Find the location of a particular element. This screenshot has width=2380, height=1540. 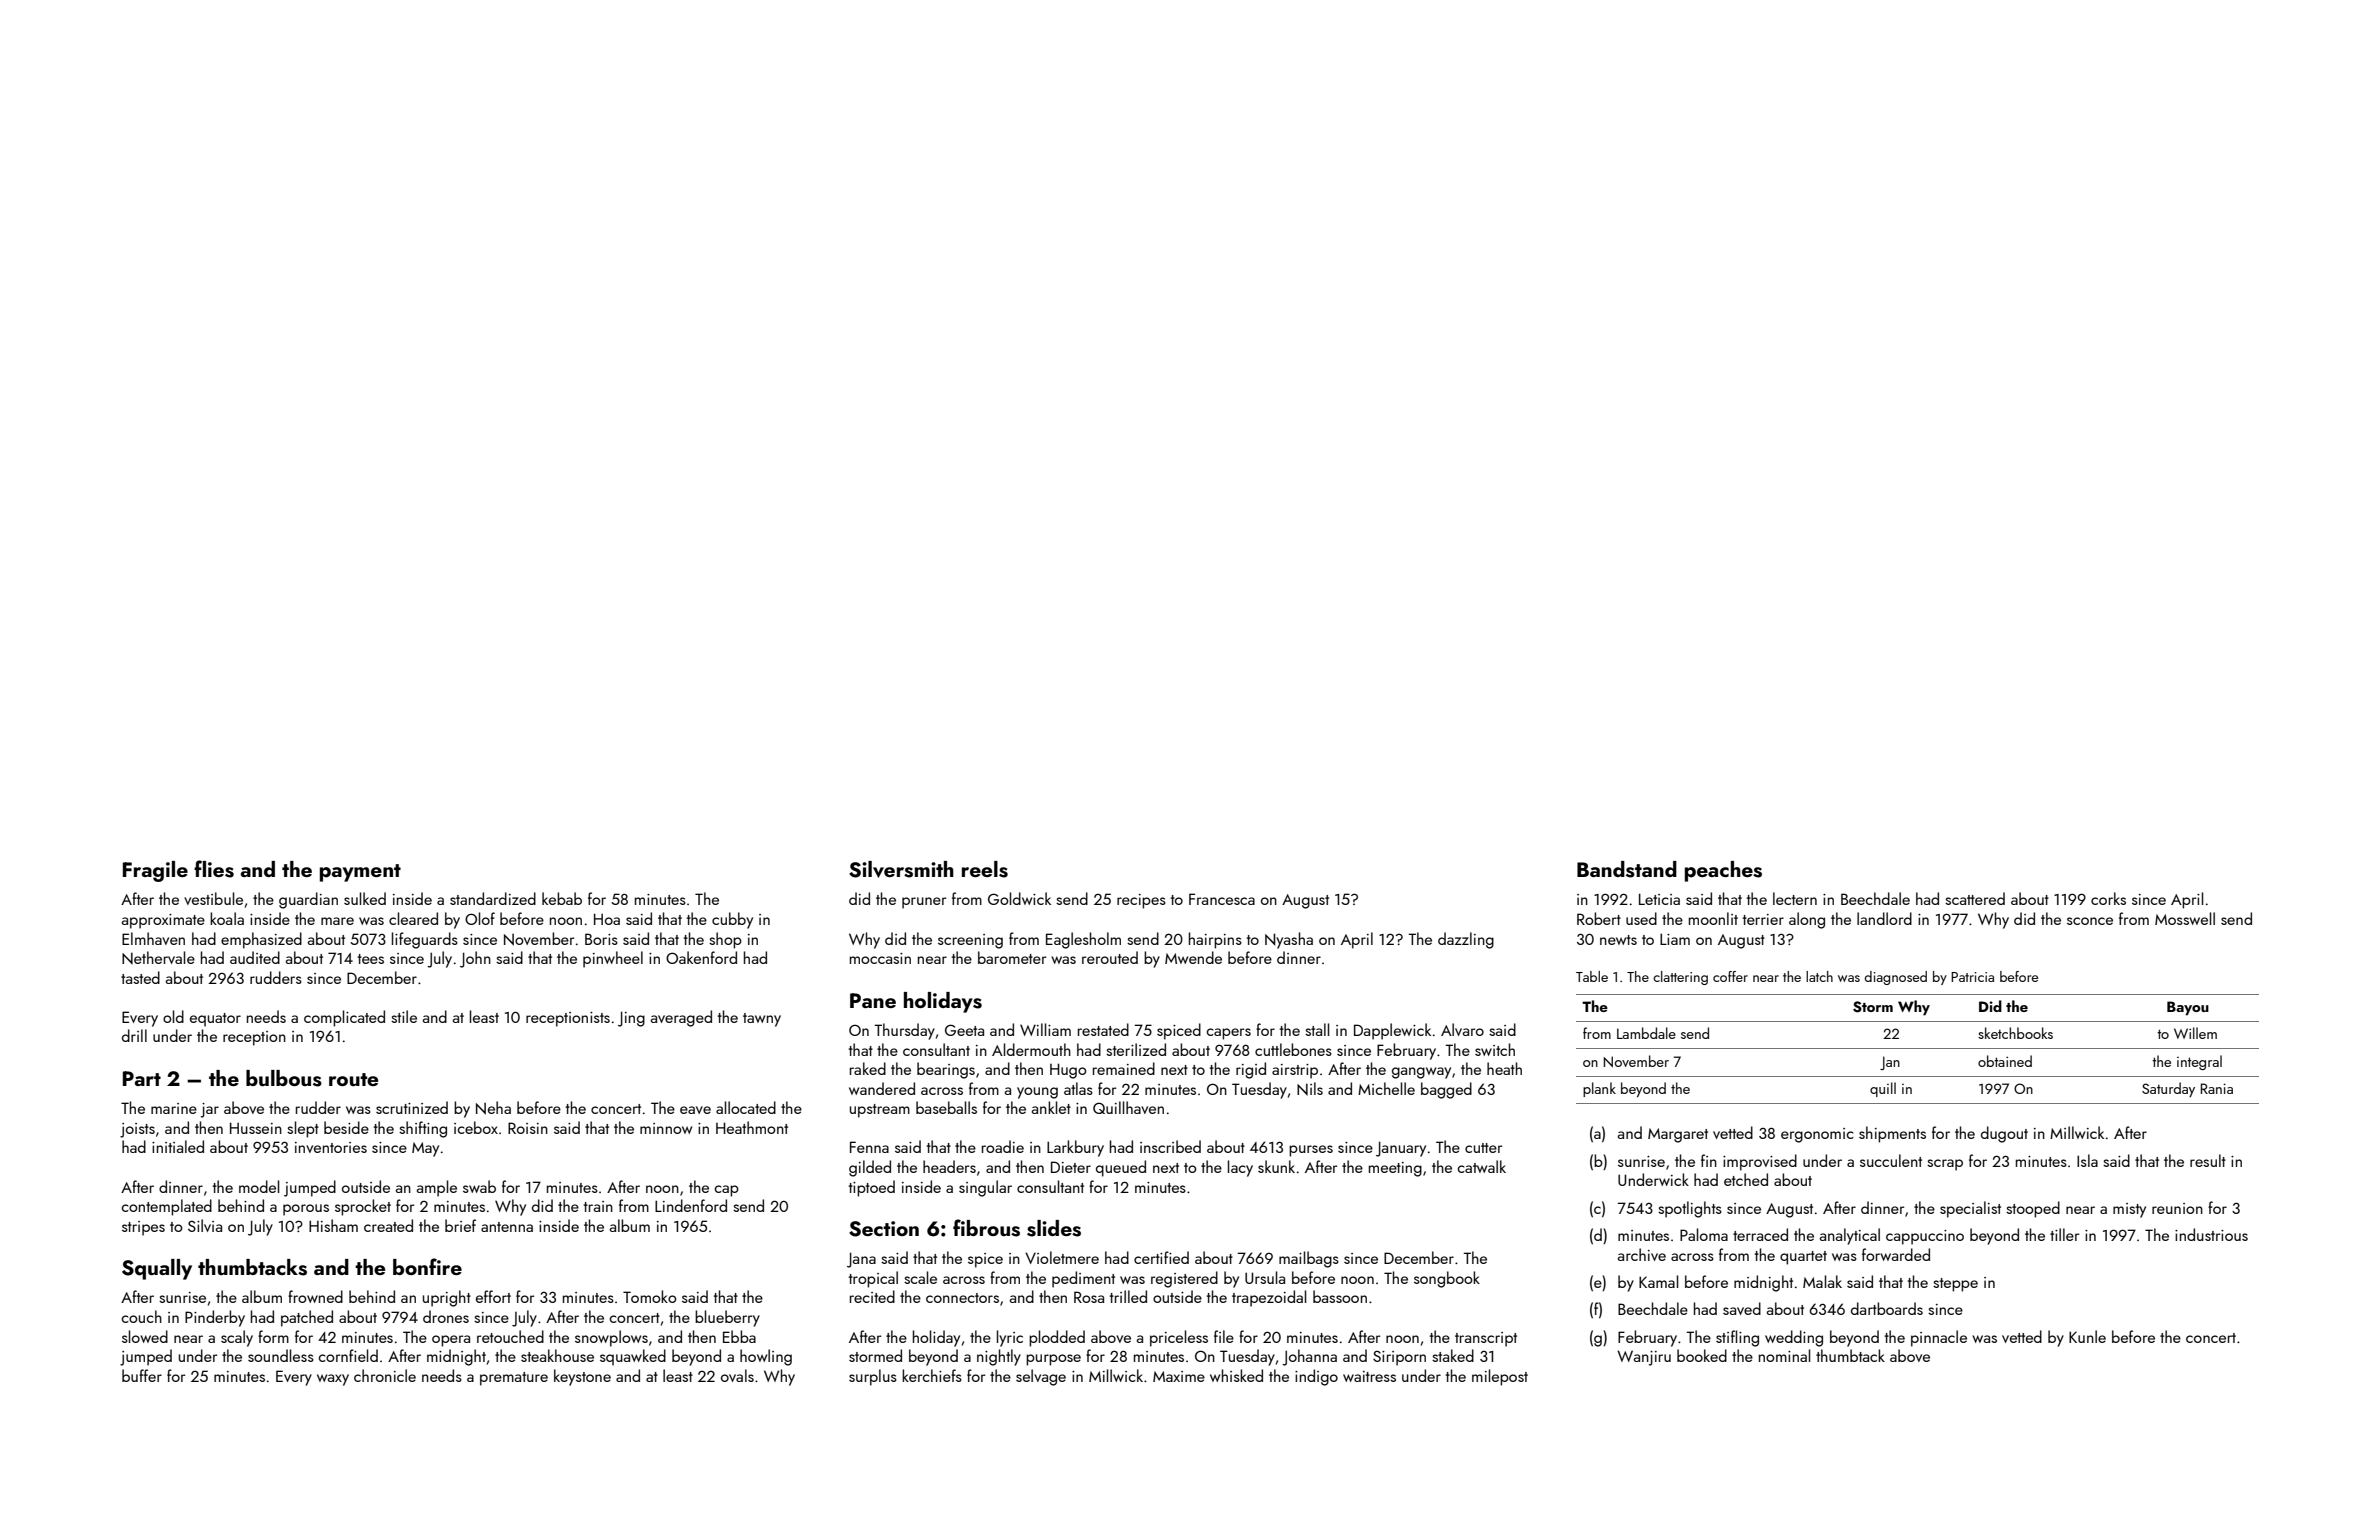

reels is located at coordinates (985, 869).
